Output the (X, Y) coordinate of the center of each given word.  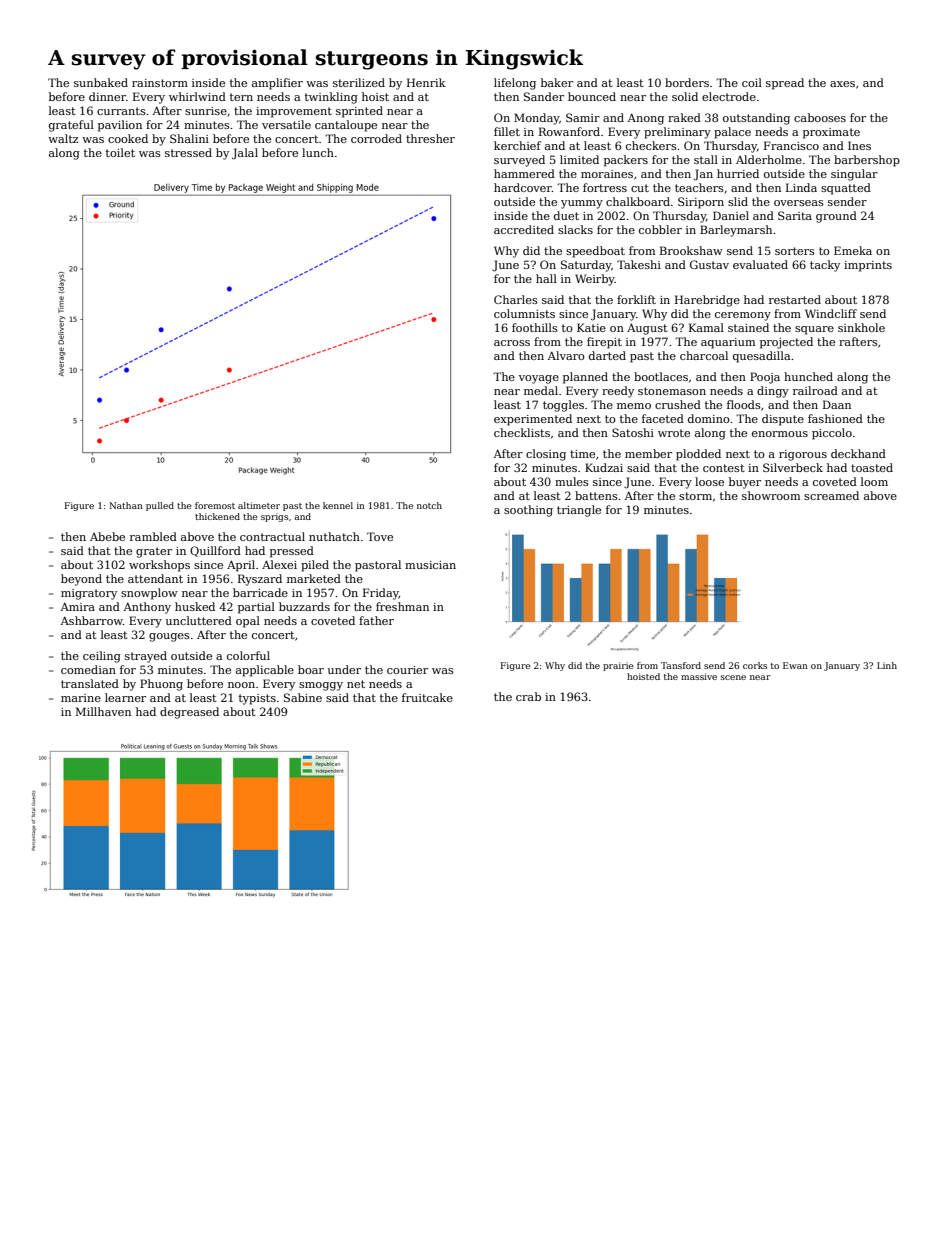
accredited (524, 229)
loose (709, 481)
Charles (516, 299)
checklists (522, 432)
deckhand (858, 453)
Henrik (426, 82)
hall (546, 278)
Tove (380, 536)
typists (257, 699)
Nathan (126, 505)
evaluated (760, 264)
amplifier (277, 84)
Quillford (215, 551)
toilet (120, 152)
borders (687, 82)
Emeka (853, 250)
